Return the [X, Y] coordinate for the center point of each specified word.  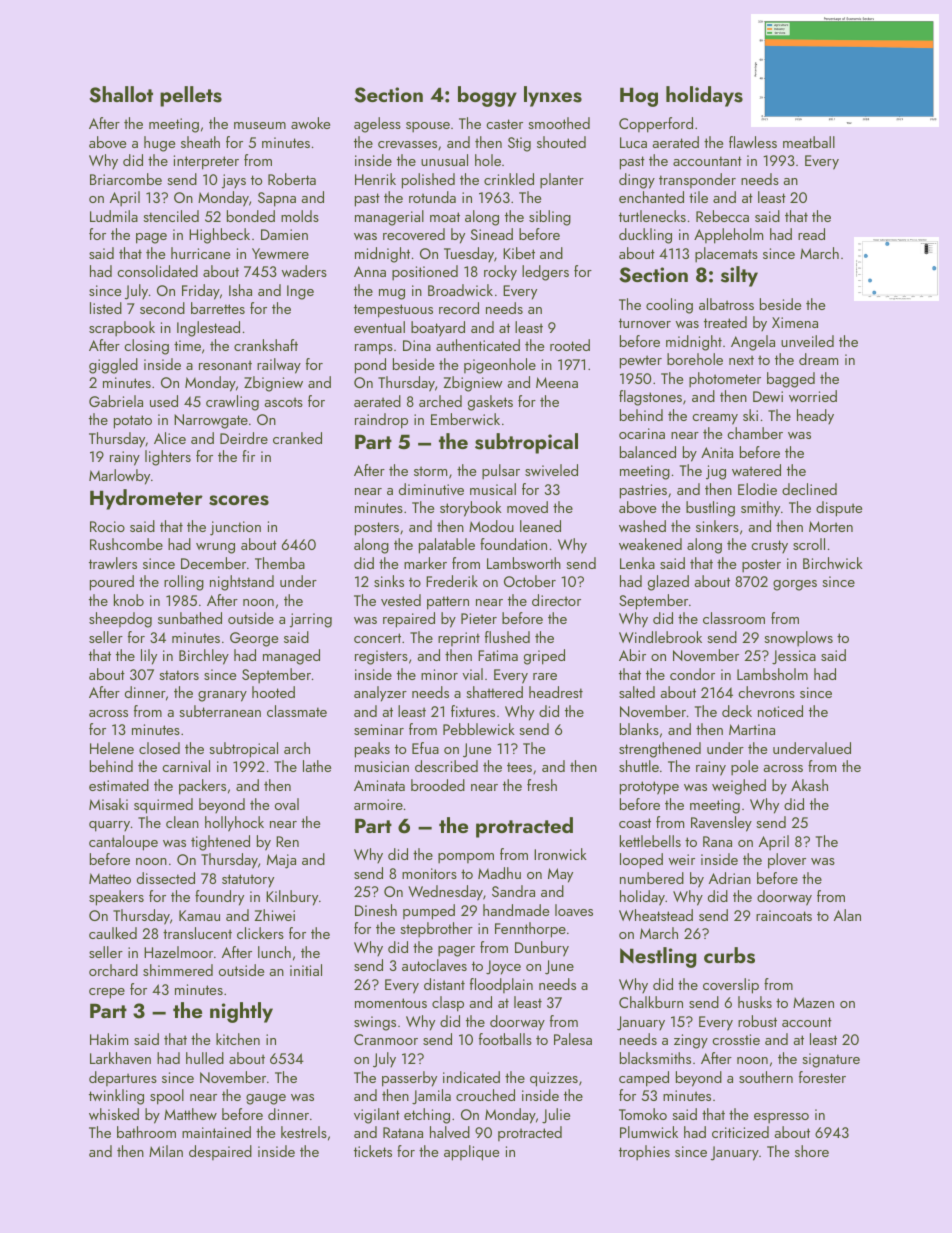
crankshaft [266, 345]
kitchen [238, 1039]
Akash [809, 785]
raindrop [381, 421]
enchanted [651, 197]
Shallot [121, 94]
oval [287, 804]
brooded [438, 785]
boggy [487, 96]
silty [739, 276]
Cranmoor [386, 1039]
